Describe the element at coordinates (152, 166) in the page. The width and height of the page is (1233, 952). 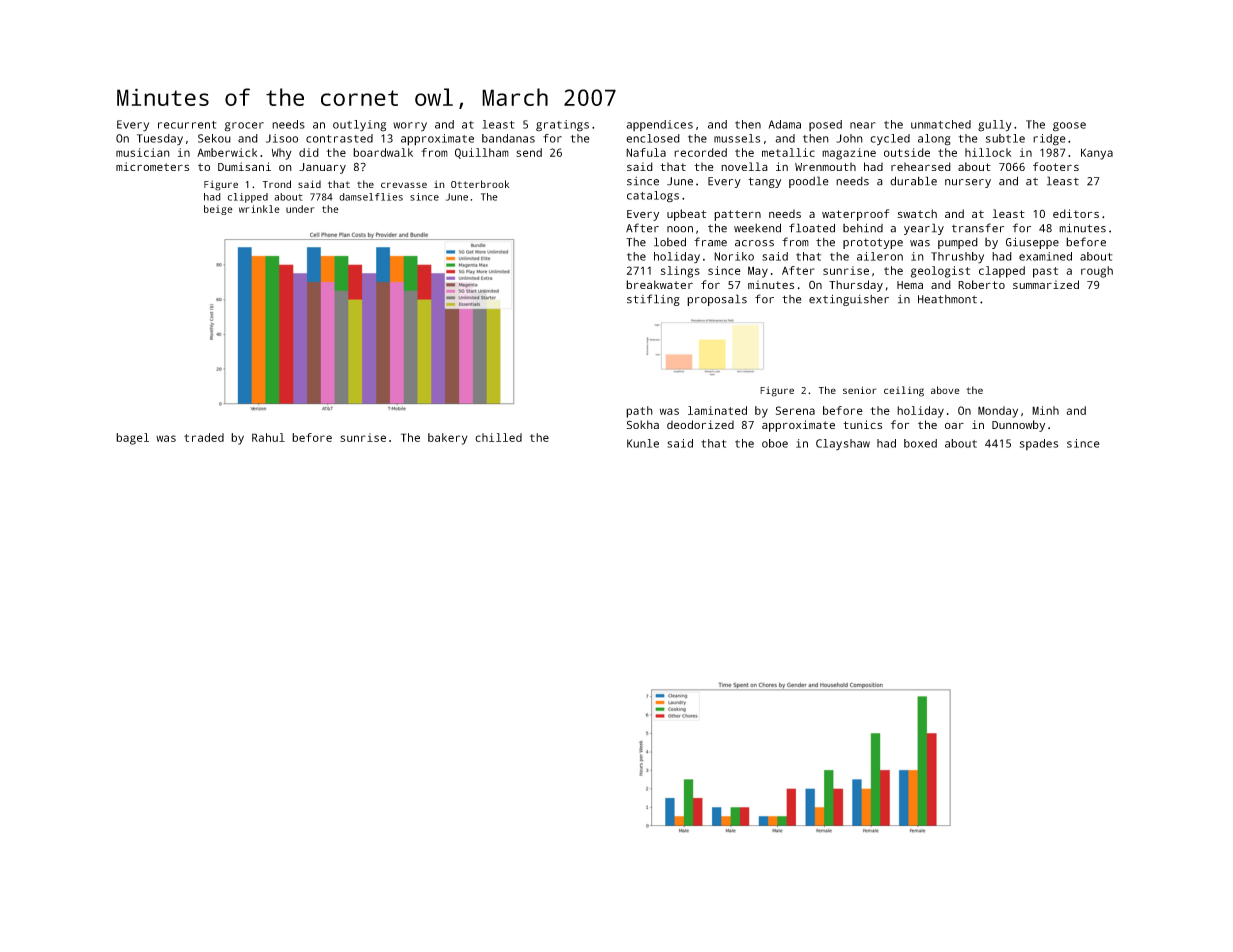
I see `micrometers` at that location.
